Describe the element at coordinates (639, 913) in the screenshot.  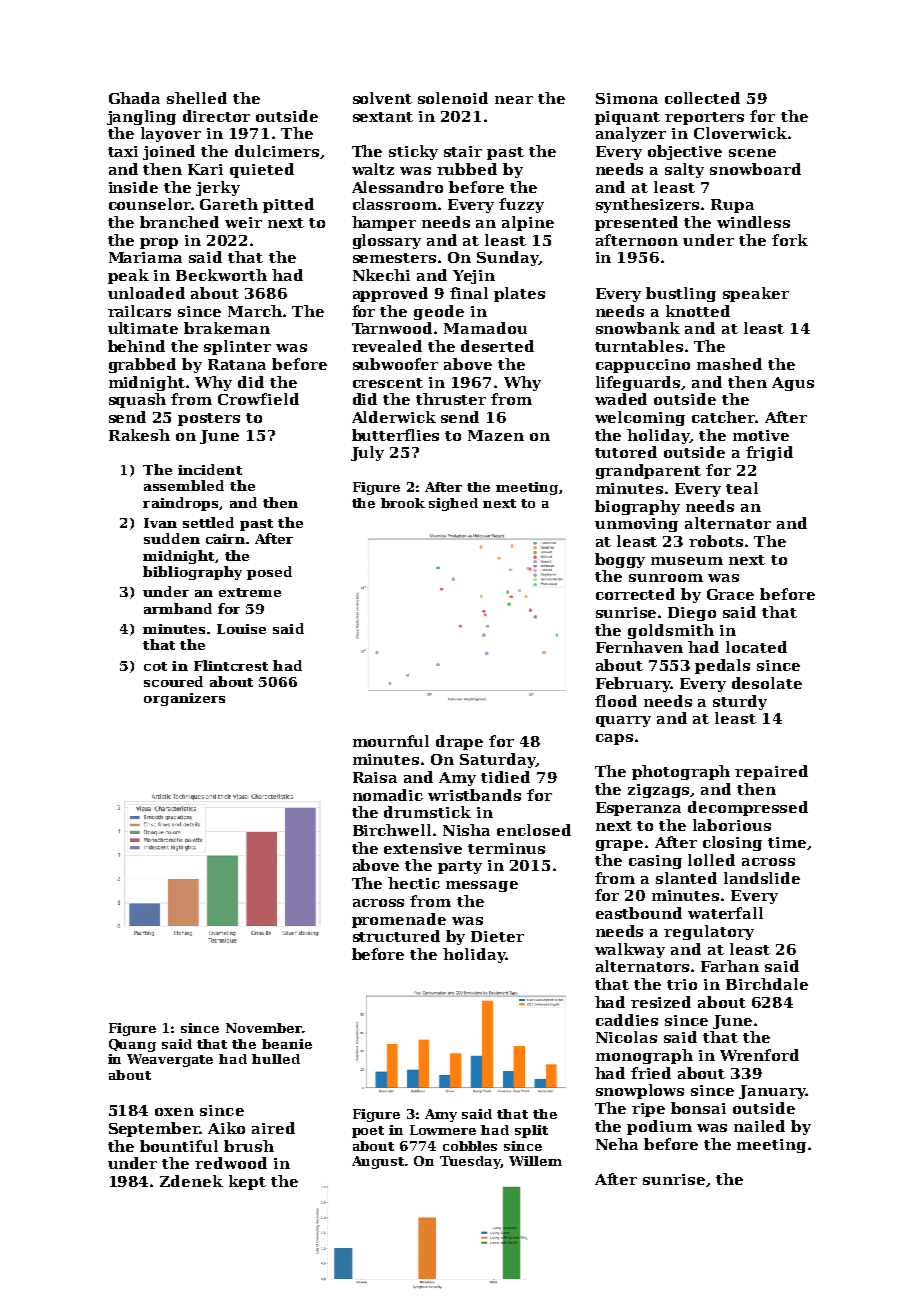
I see `eastbound` at that location.
